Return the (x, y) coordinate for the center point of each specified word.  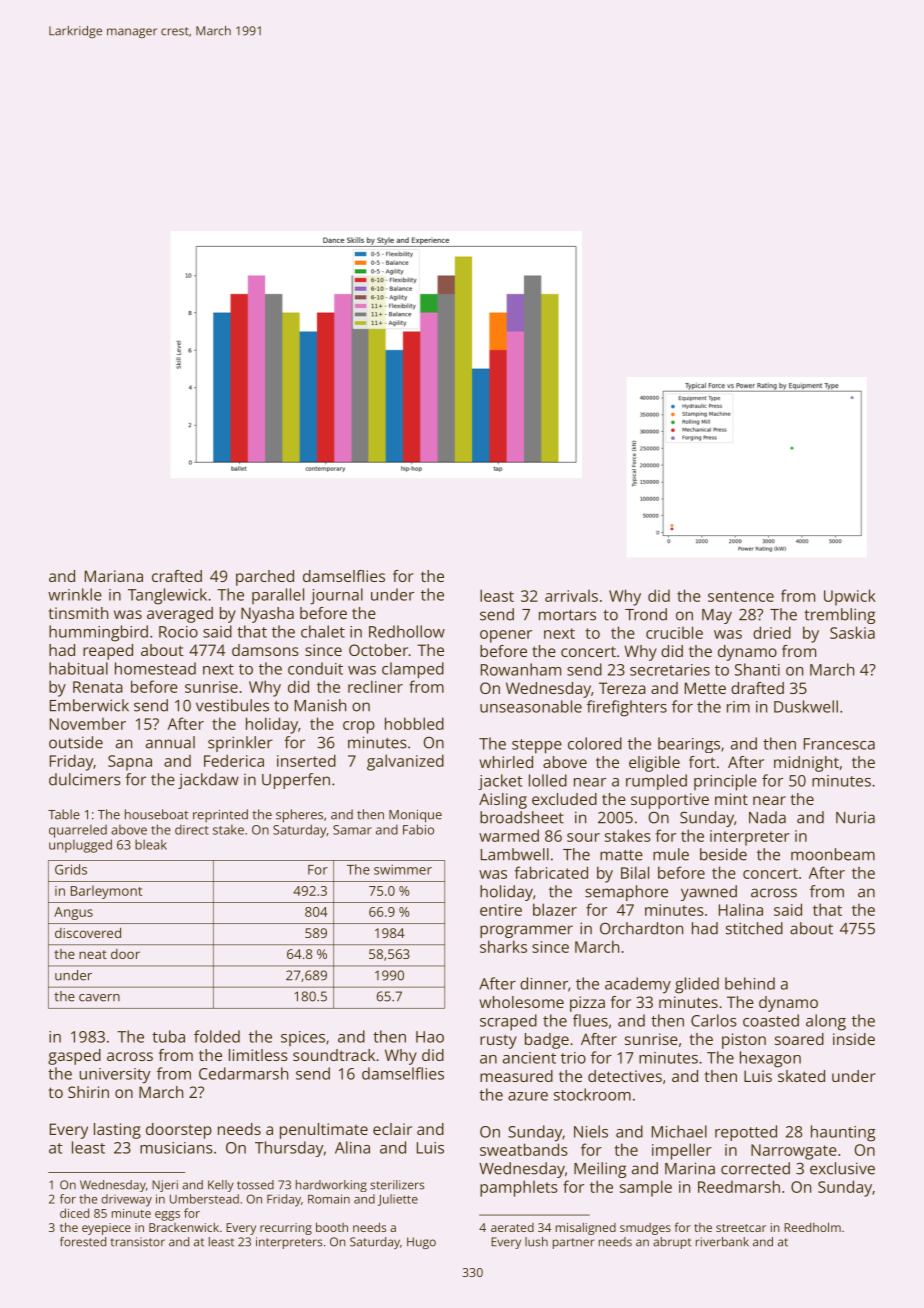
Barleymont (106, 892)
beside (723, 854)
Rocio (178, 632)
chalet (323, 631)
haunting (843, 1133)
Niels (591, 1131)
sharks (503, 946)
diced (74, 1213)
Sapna (130, 763)
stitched (754, 928)
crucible (674, 632)
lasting (117, 1131)
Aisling (503, 801)
